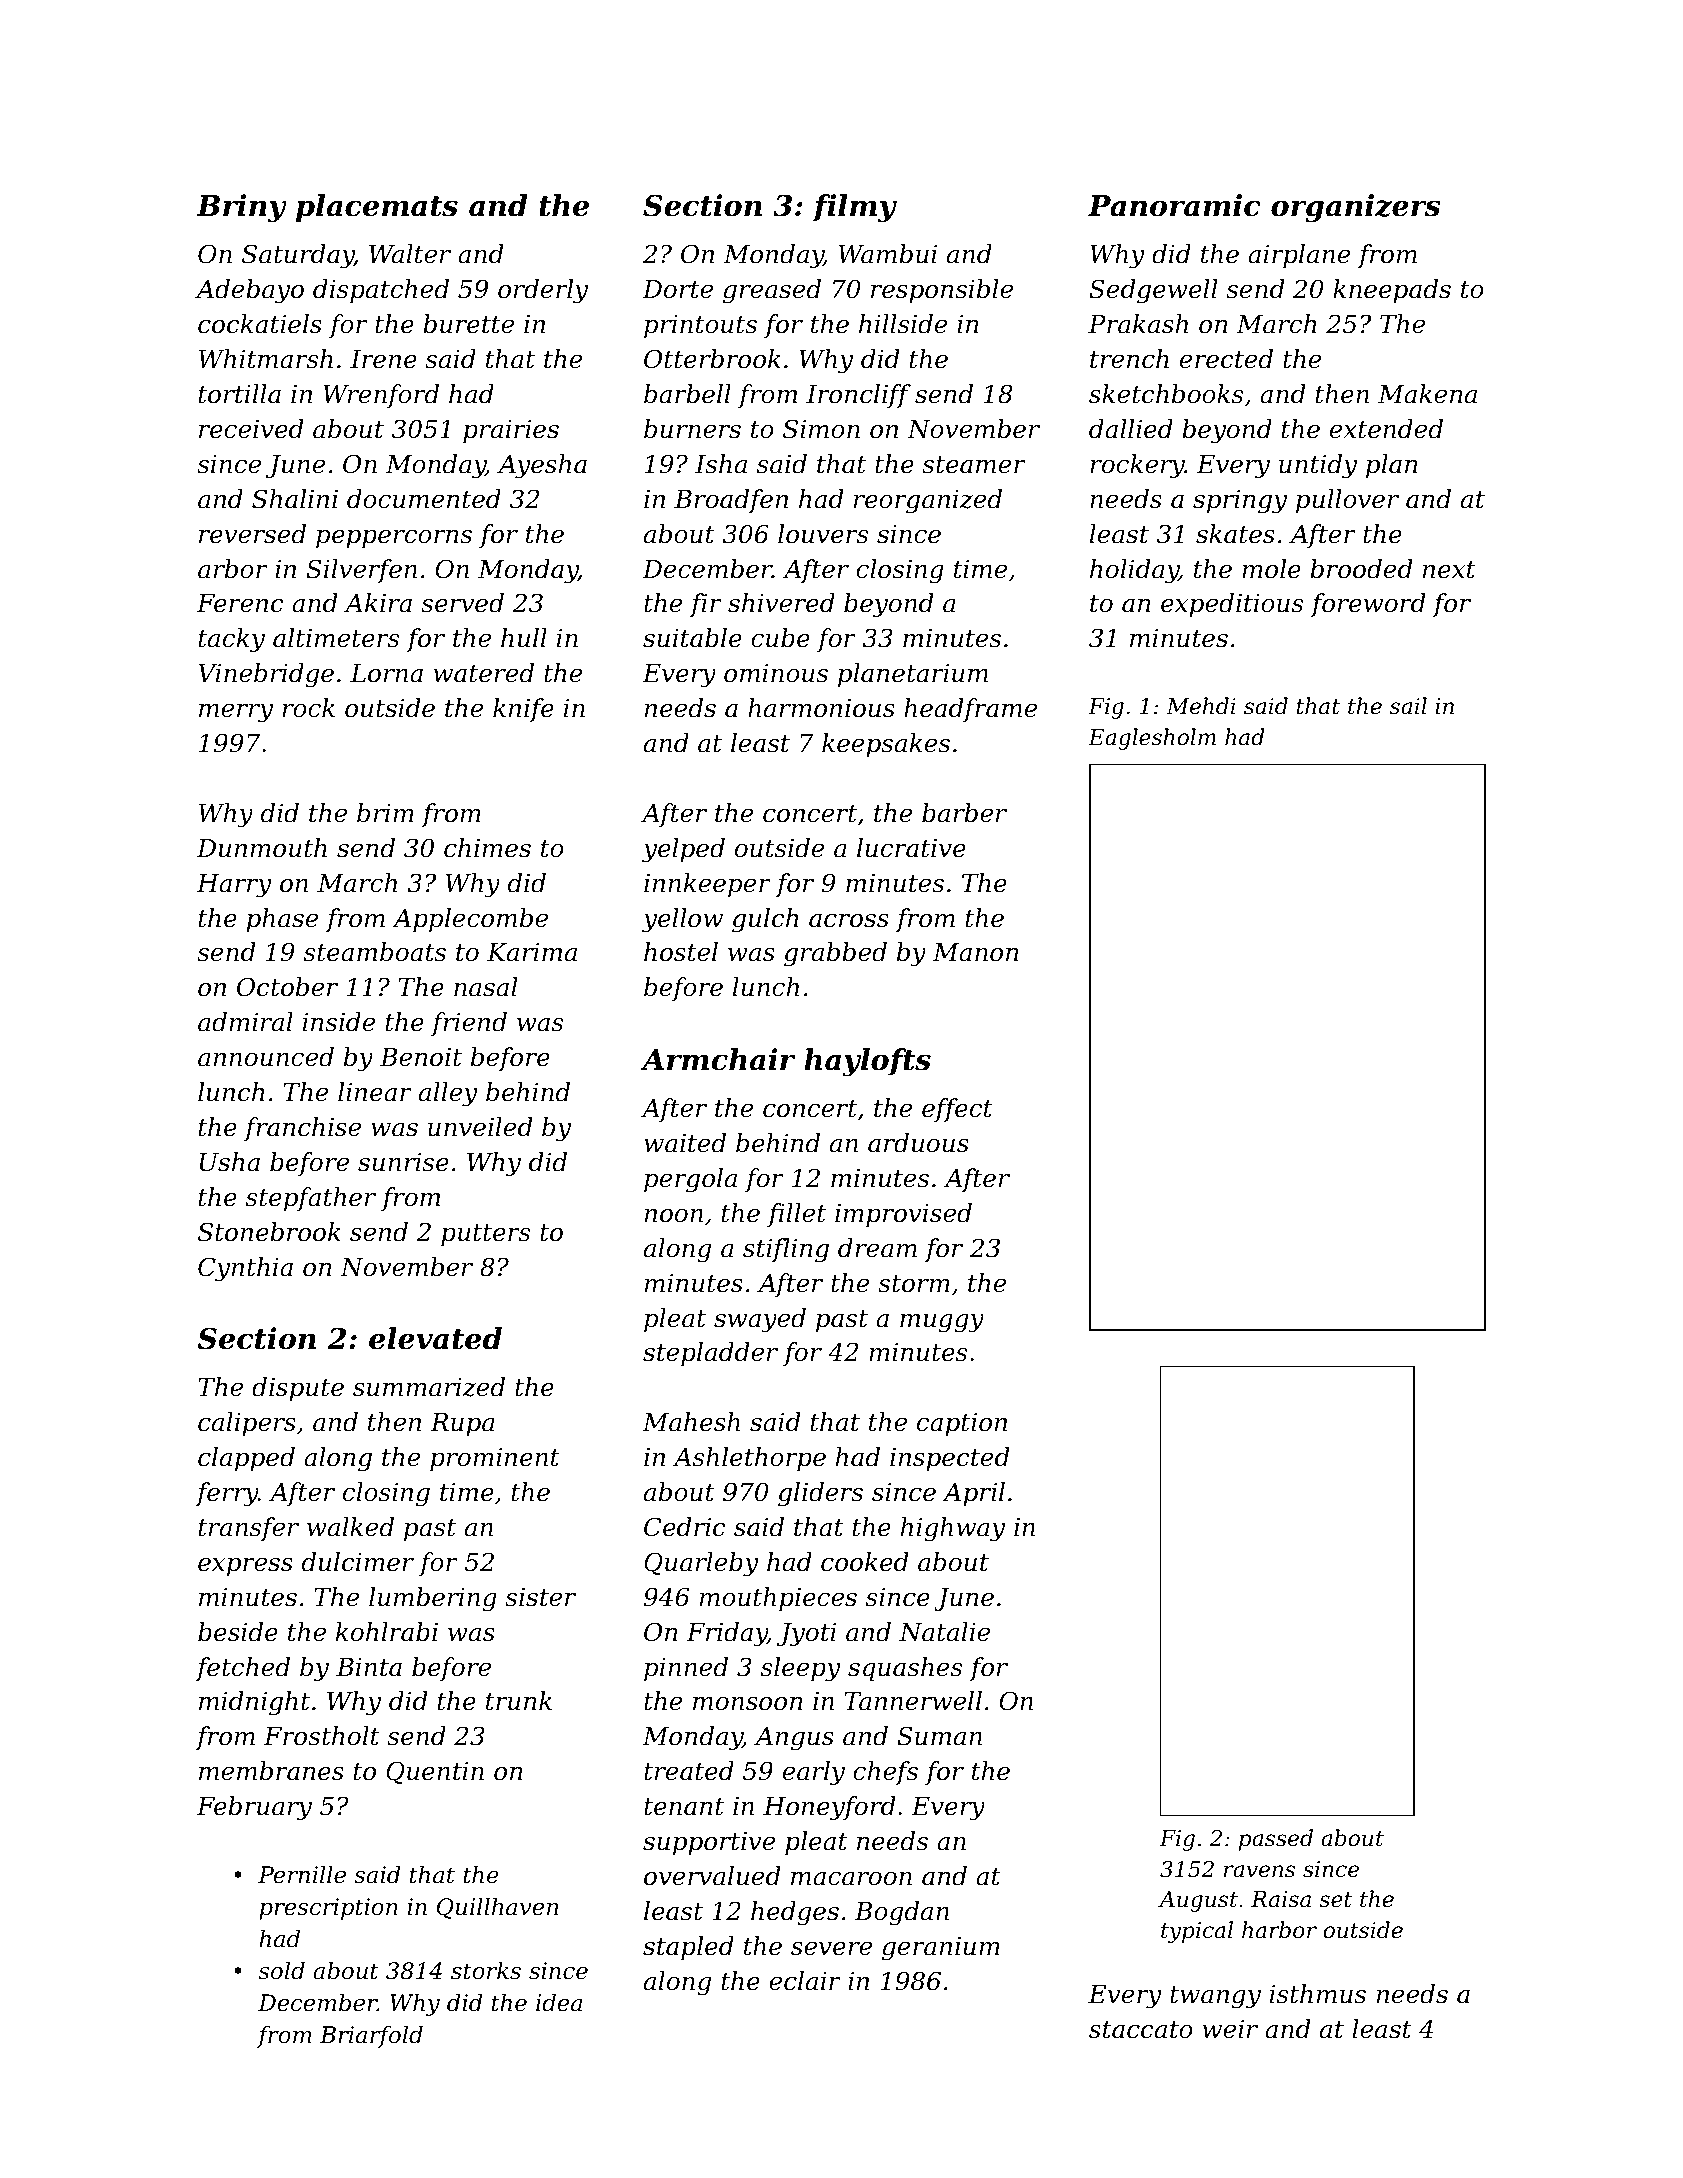  I want to click on reversed, so click(252, 534).
